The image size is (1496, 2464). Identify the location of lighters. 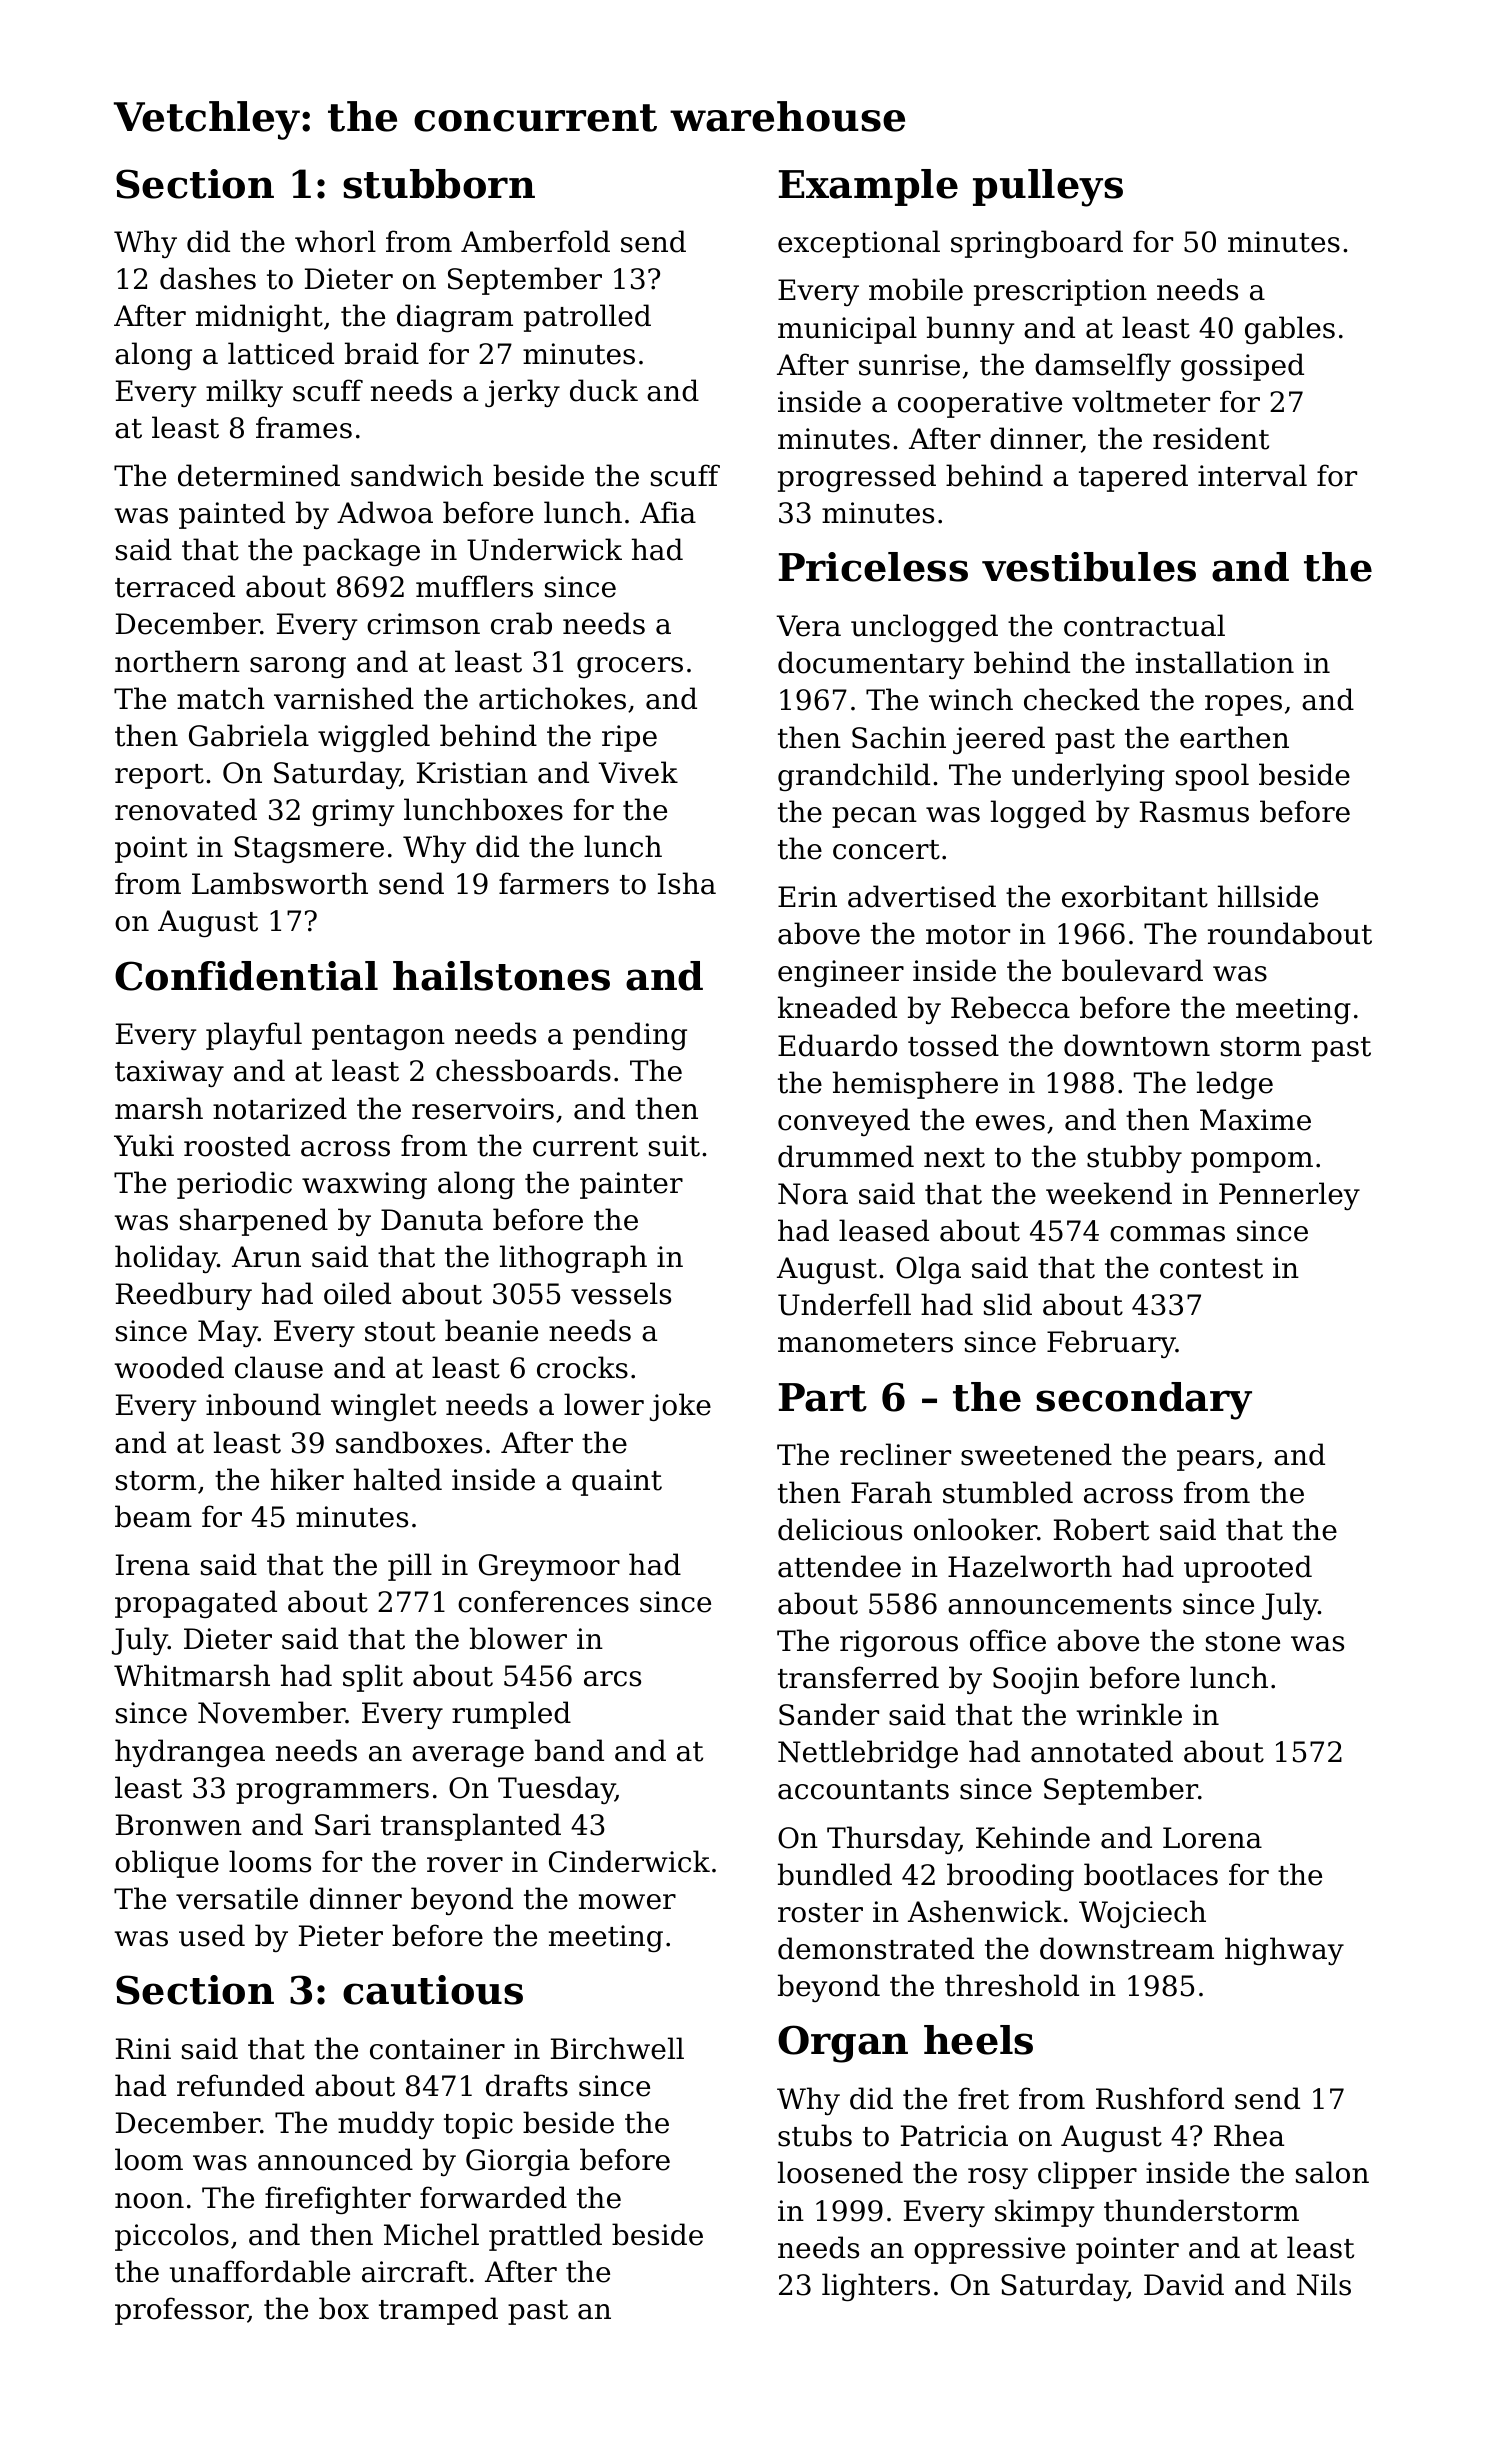
(876, 2287).
